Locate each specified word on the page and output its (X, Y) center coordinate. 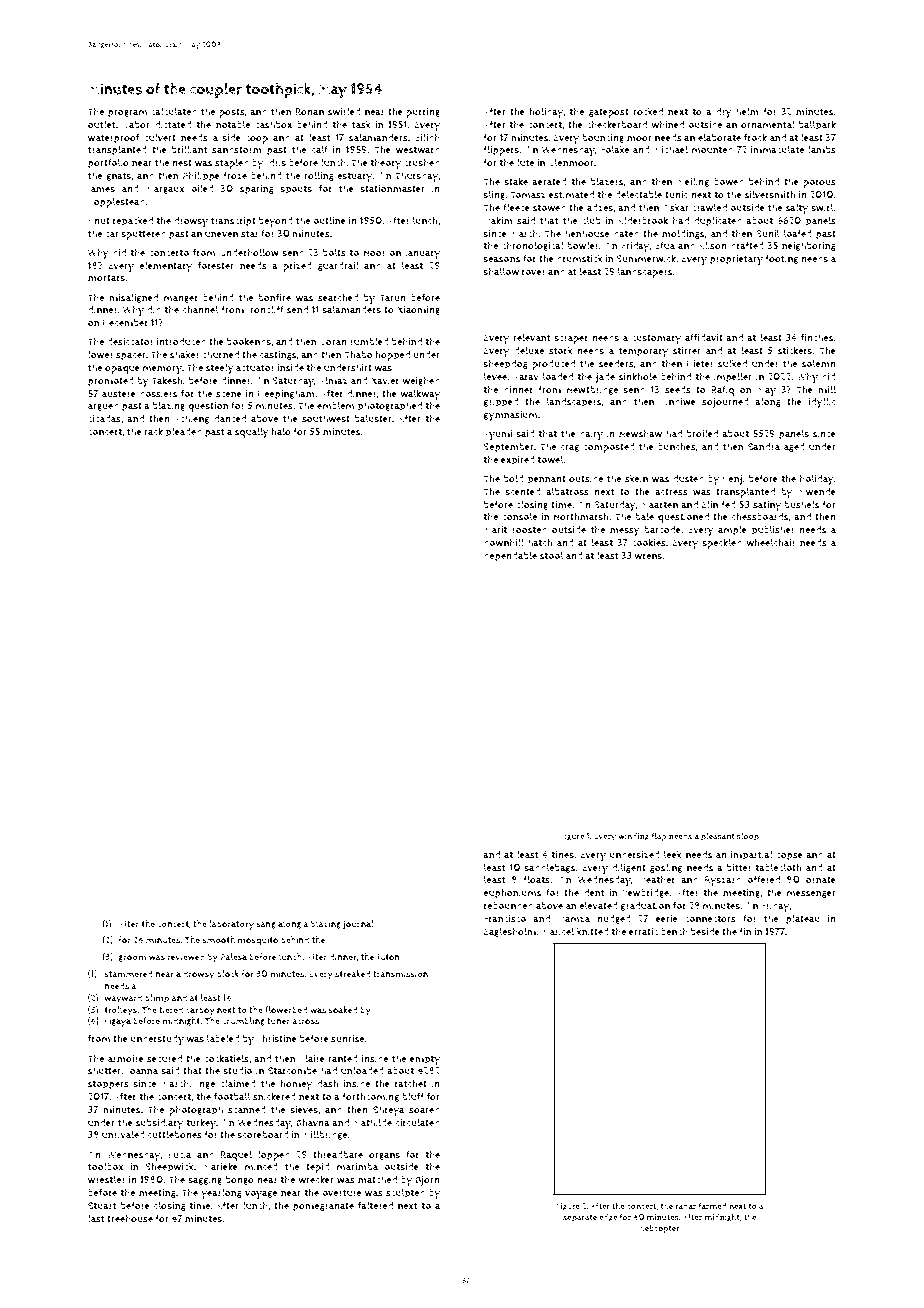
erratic (643, 932)
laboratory (231, 925)
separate (580, 1218)
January (422, 254)
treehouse (130, 1218)
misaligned (133, 298)
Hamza (574, 919)
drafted (747, 245)
